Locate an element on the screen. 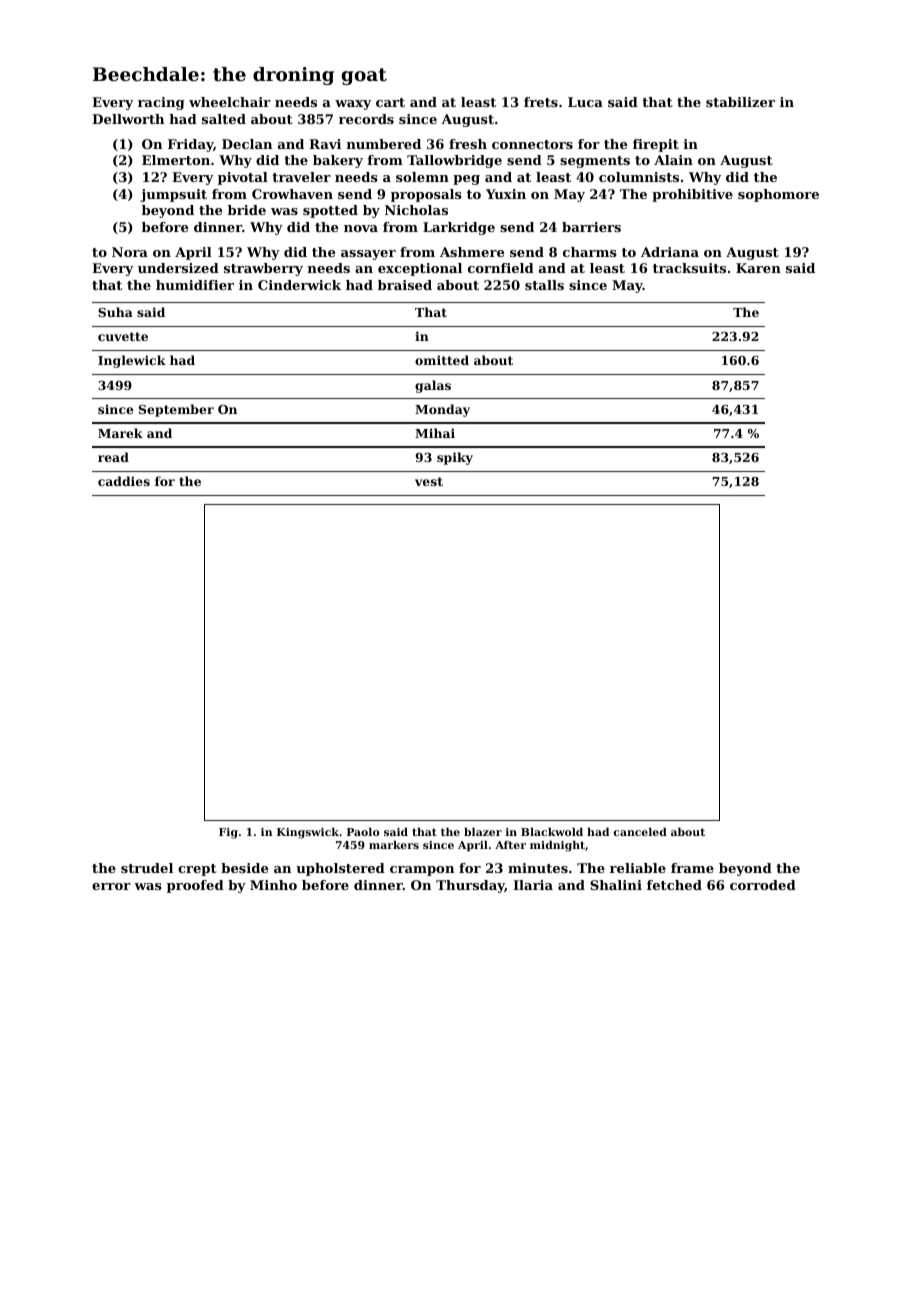  canceled is located at coordinates (640, 832).
